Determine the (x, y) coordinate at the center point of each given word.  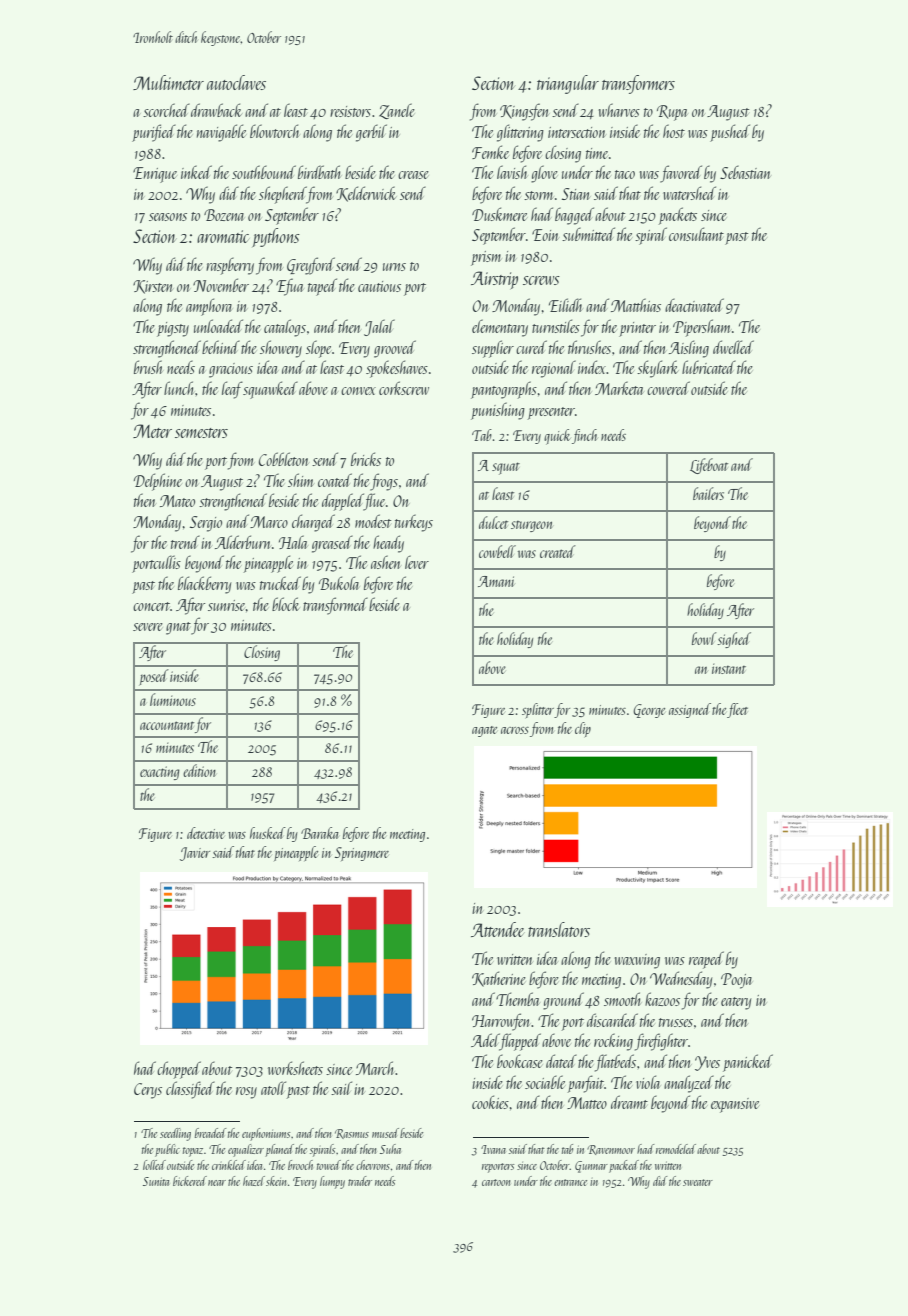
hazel (254, 1181)
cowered (668, 388)
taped (322, 287)
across (515, 730)
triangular (568, 84)
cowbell (497, 551)
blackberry (204, 585)
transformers (638, 84)
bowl (704, 638)
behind (221, 347)
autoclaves (236, 82)
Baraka (320, 833)
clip (583, 729)
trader (360, 1181)
